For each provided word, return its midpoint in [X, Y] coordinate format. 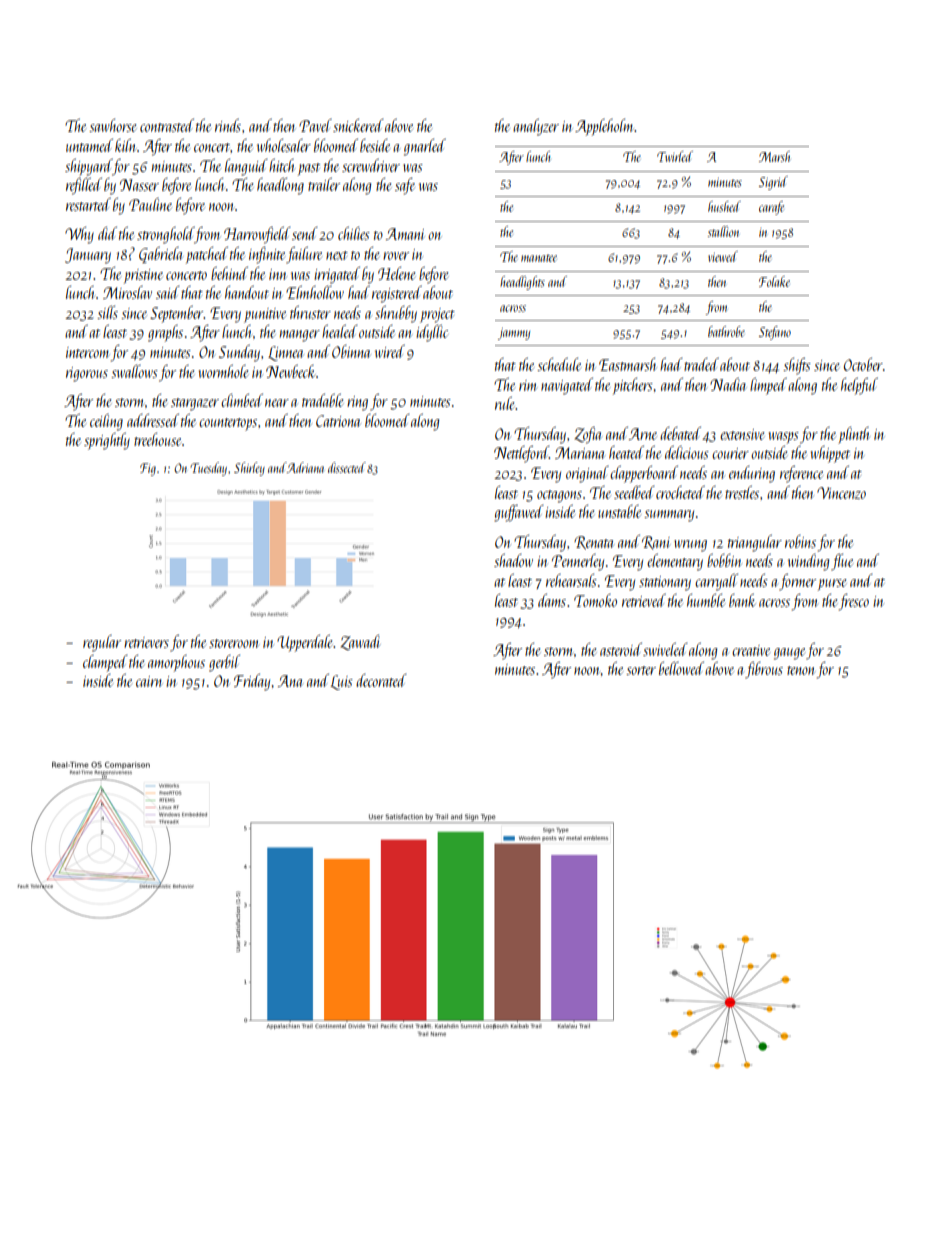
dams [552, 600]
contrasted [167, 125]
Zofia [588, 435]
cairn [149, 681]
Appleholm [605, 127]
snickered [358, 125]
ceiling [106, 422]
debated [680, 433]
